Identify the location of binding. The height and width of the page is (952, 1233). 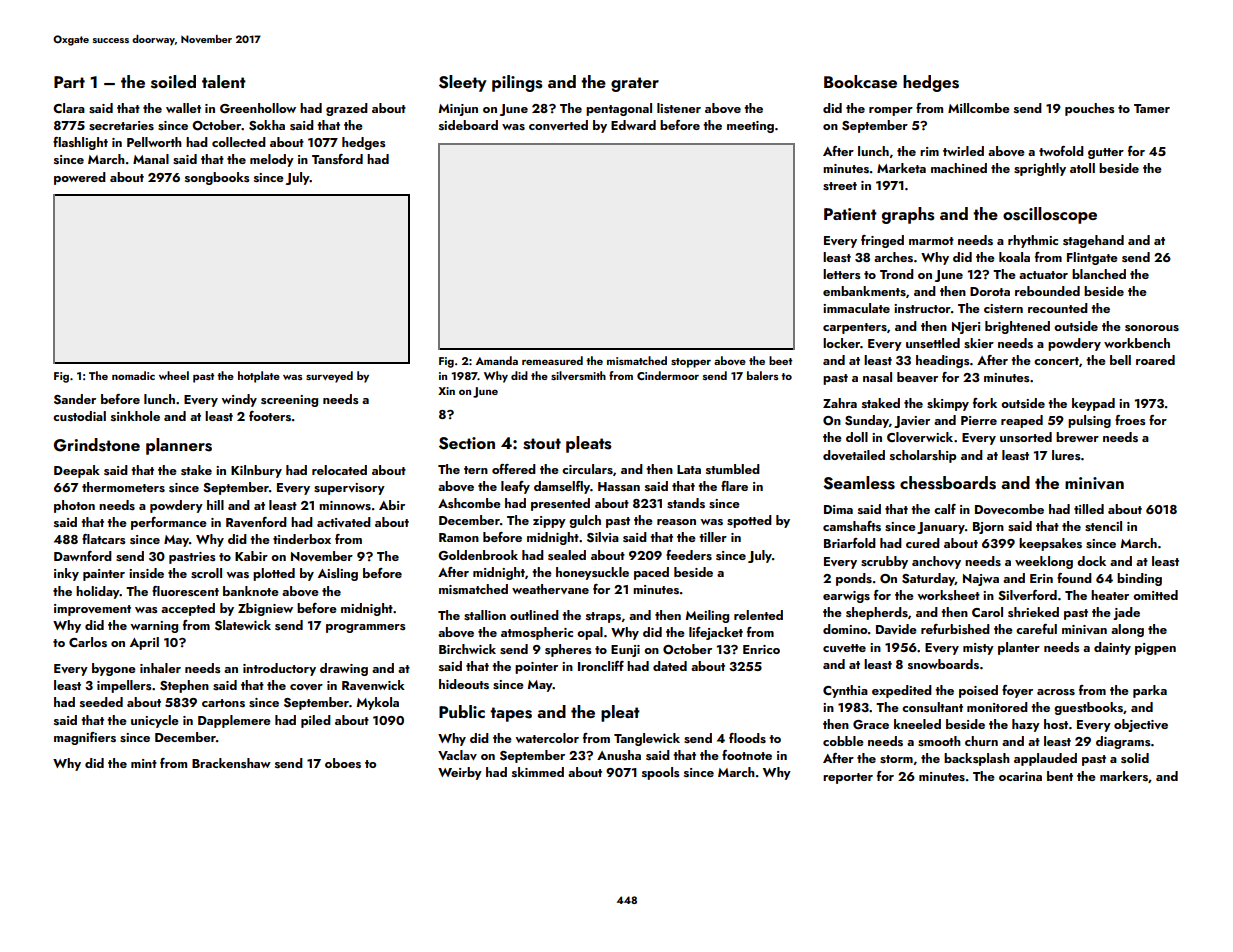
(1139, 579).
